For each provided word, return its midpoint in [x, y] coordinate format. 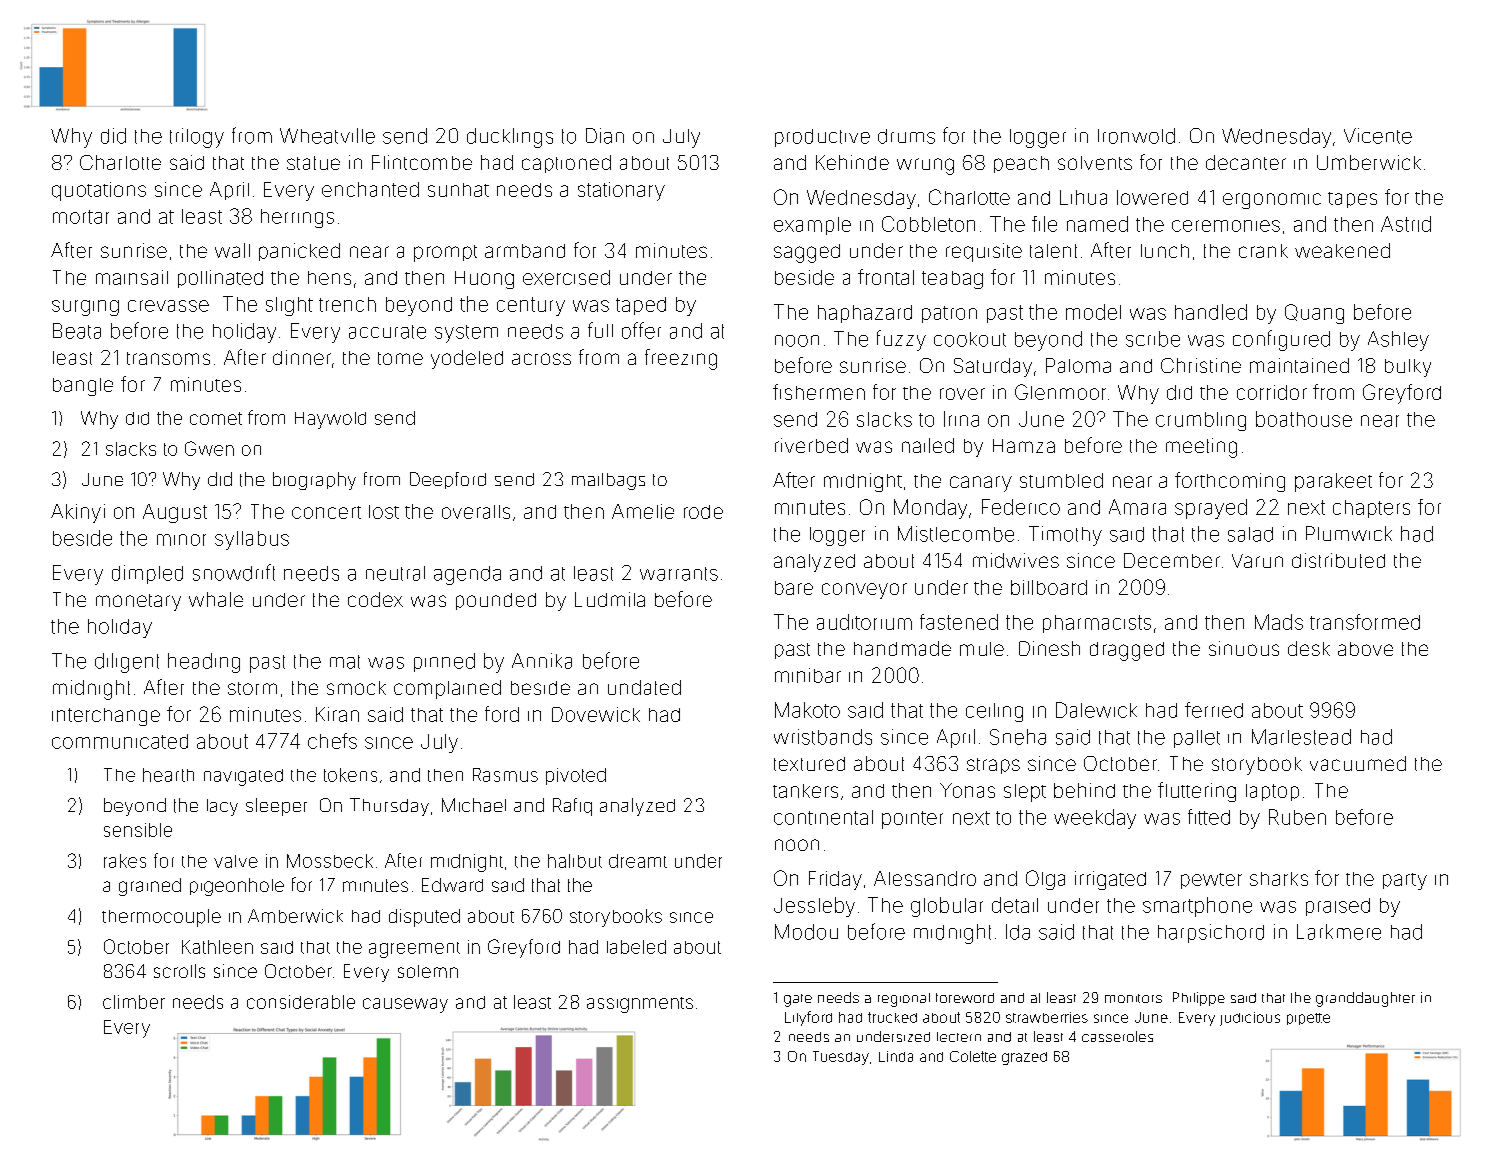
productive [822, 138]
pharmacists [1097, 624]
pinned [444, 662]
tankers [805, 791]
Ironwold [1136, 136]
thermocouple [161, 918]
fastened [959, 622]
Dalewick [1096, 710]
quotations [99, 191]
